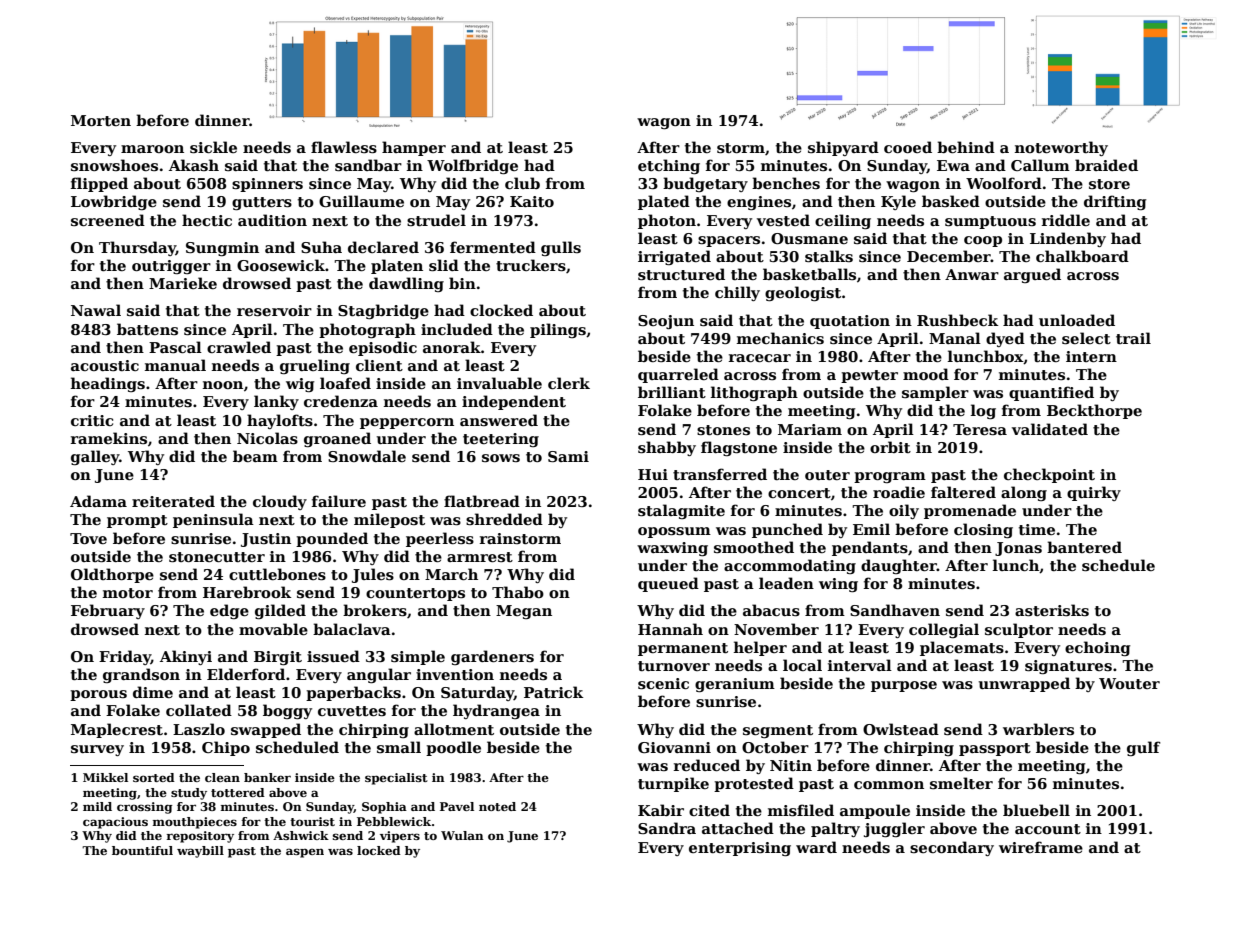 Image resolution: width=1233 pixels, height=952 pixels. Describe the element at coordinates (669, 166) in the screenshot. I see `etching` at that location.
